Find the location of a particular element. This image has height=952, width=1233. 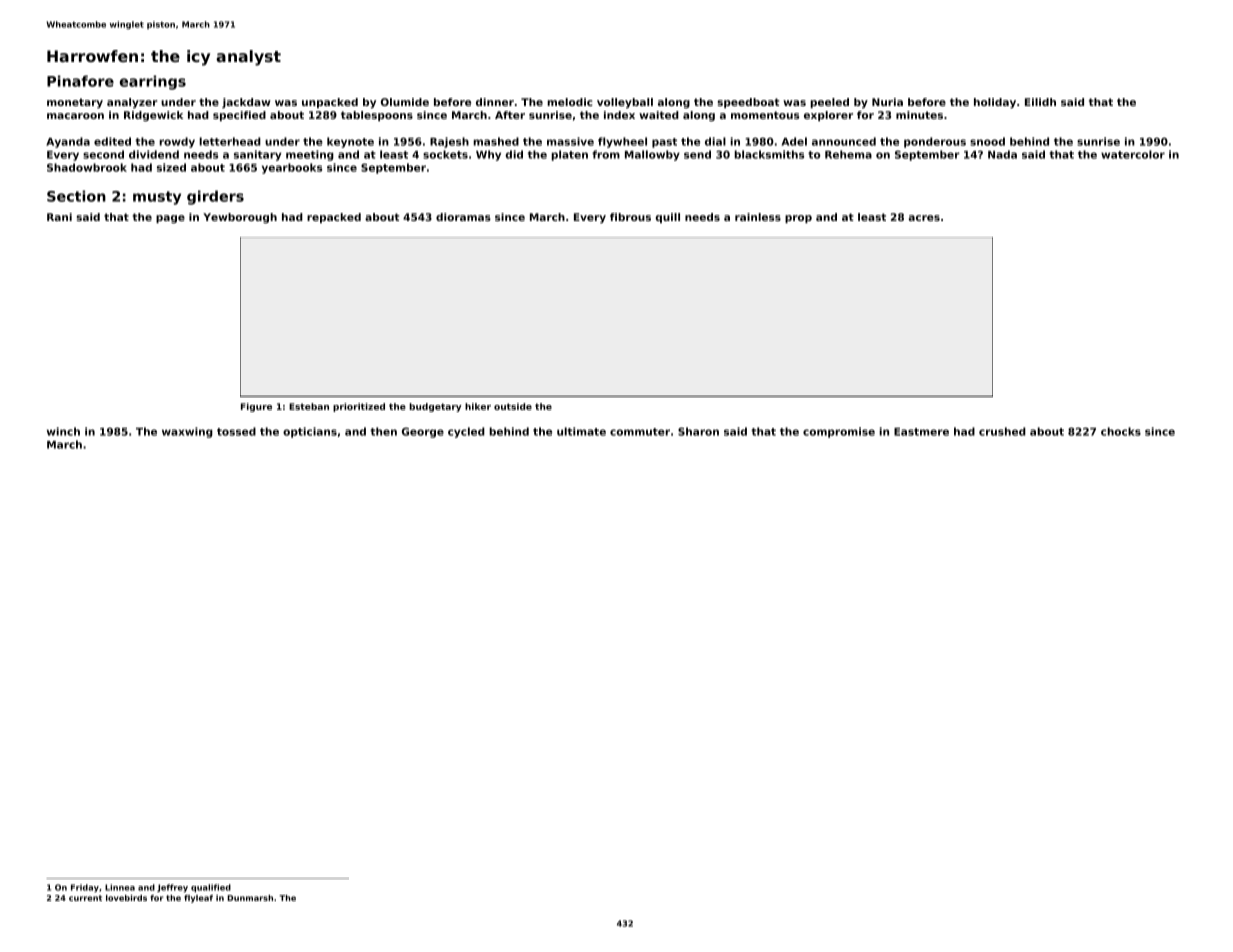

Jeffrey is located at coordinates (172, 888).
